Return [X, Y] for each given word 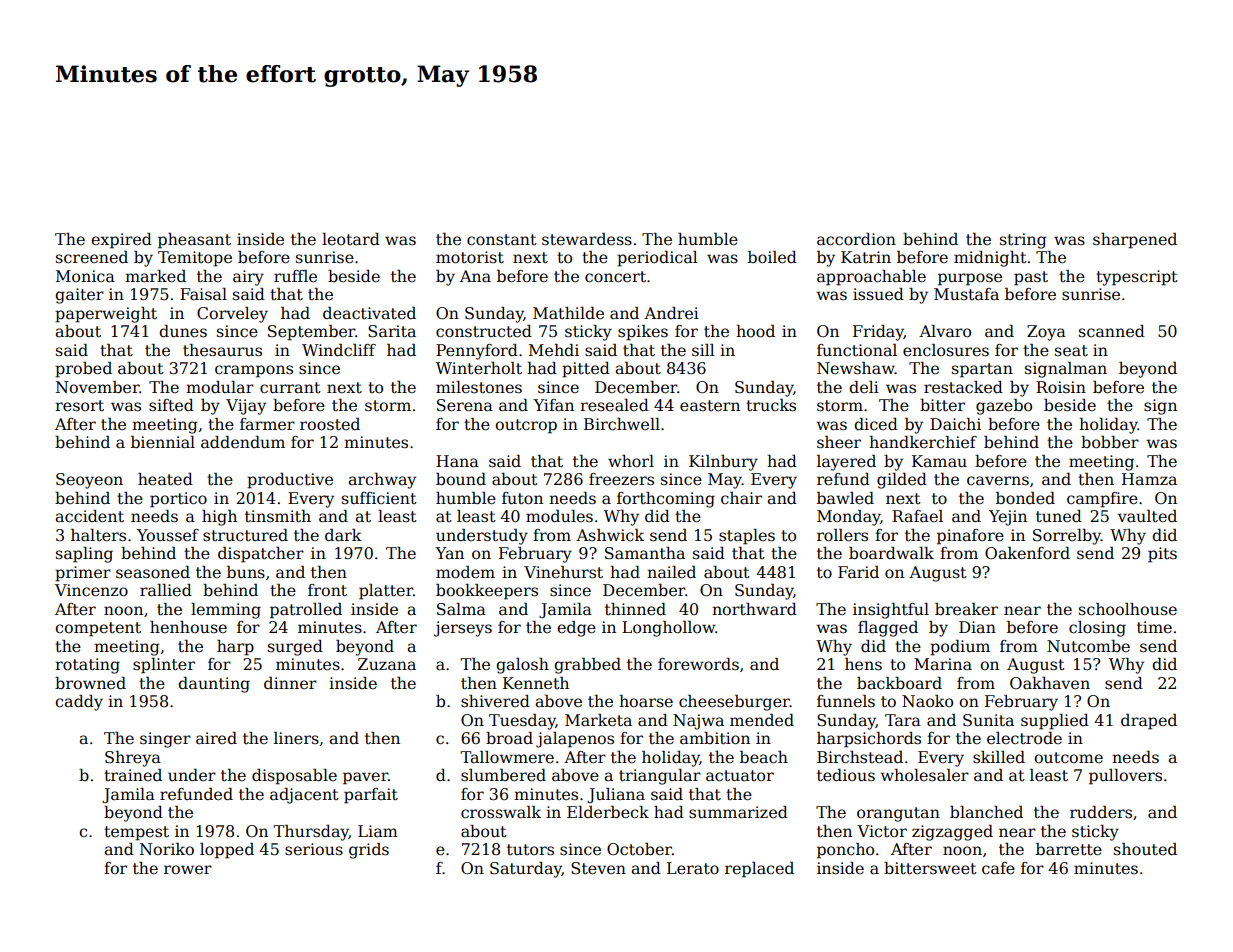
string [1023, 241]
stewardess [587, 239]
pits [1162, 555]
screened [92, 257]
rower [188, 869]
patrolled [306, 611]
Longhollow [669, 629]
